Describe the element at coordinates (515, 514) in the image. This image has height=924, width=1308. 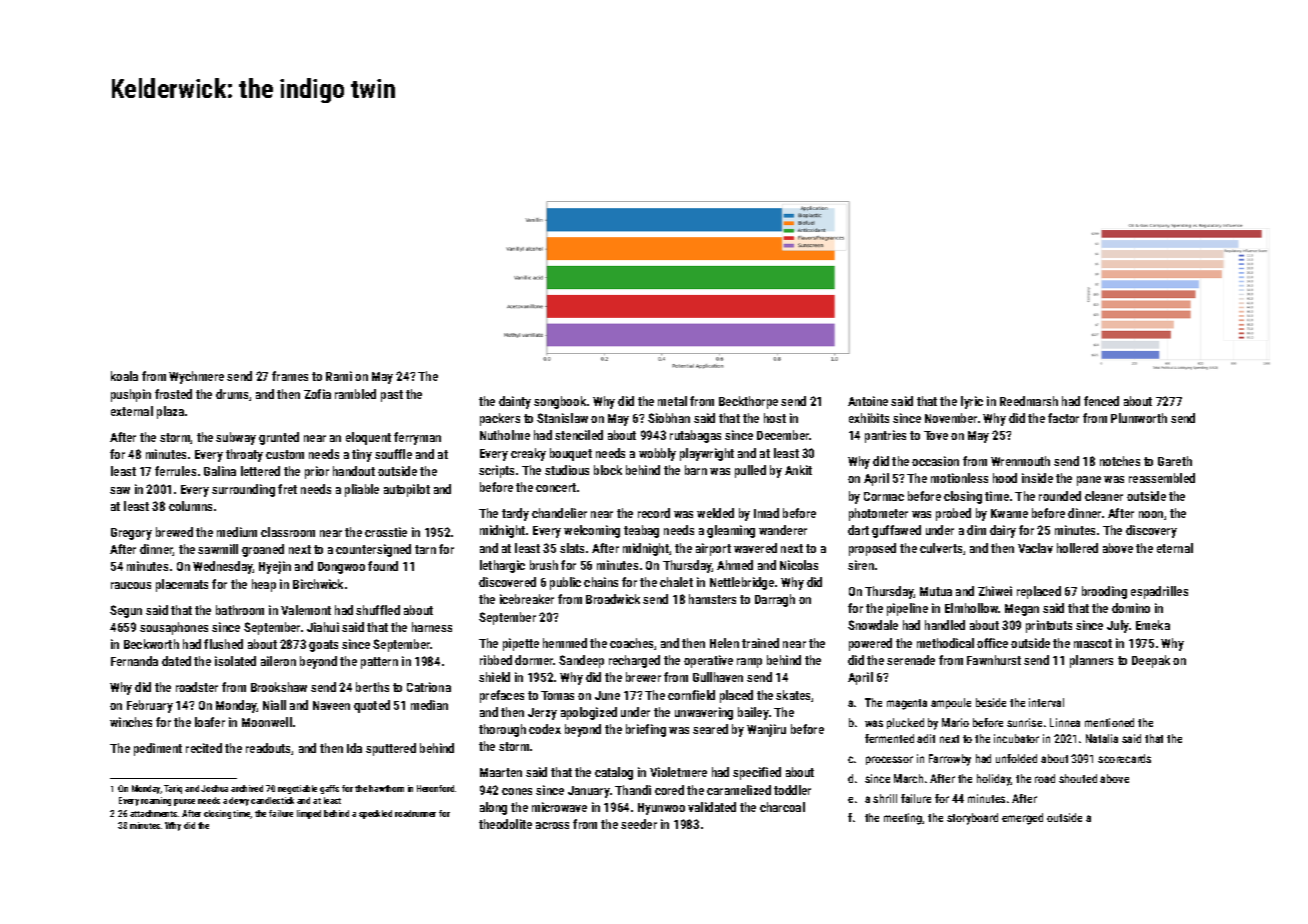
I see `tardy` at that location.
